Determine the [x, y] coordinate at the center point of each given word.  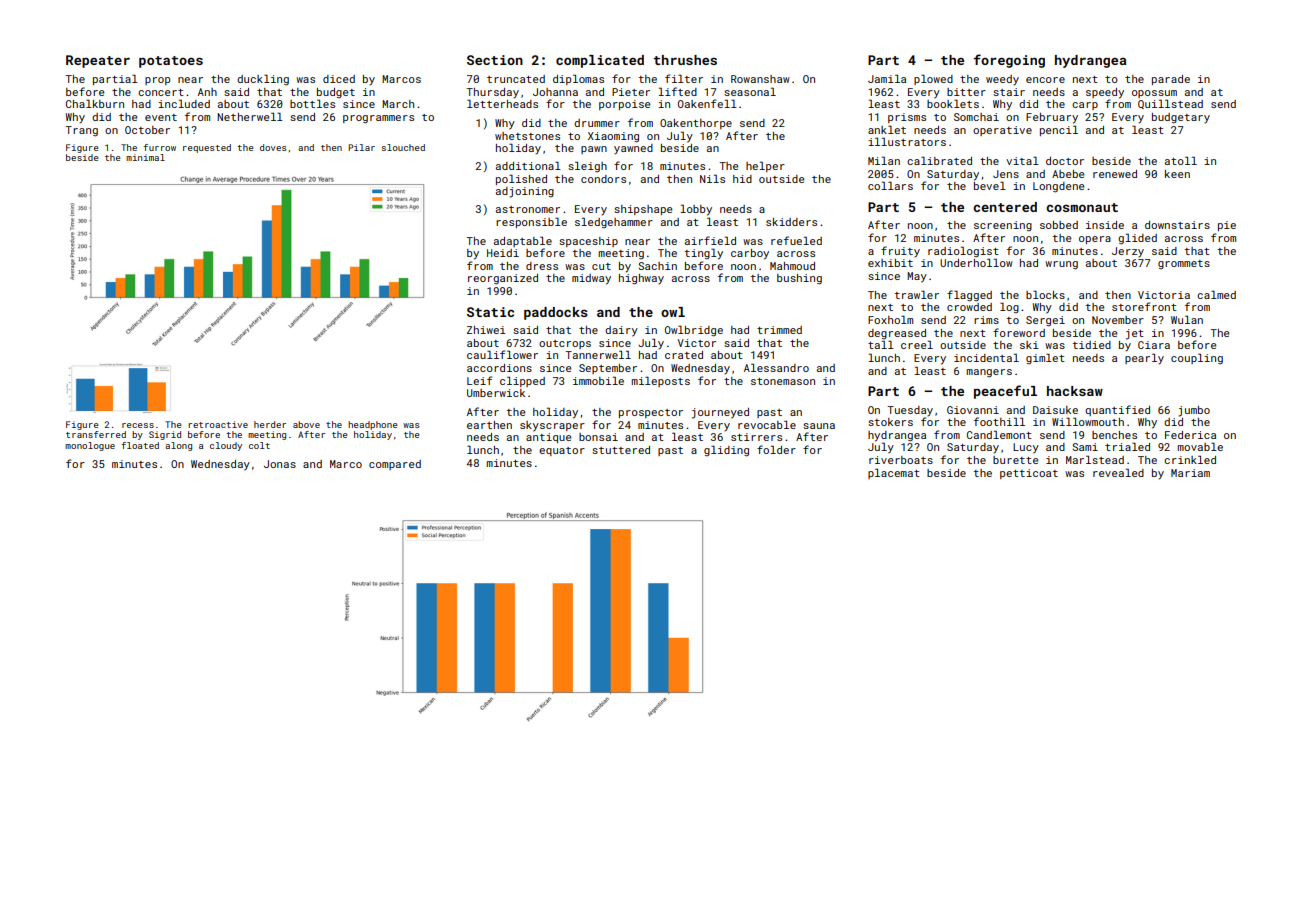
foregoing [1009, 61]
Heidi [503, 253]
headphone [373, 425]
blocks [1045, 294]
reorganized [503, 279]
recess [138, 425]
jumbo [1194, 411]
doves [273, 147]
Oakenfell [707, 103]
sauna [819, 426]
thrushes [685, 60]
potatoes [171, 62]
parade [1171, 80]
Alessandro [776, 367]
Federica [1190, 435]
